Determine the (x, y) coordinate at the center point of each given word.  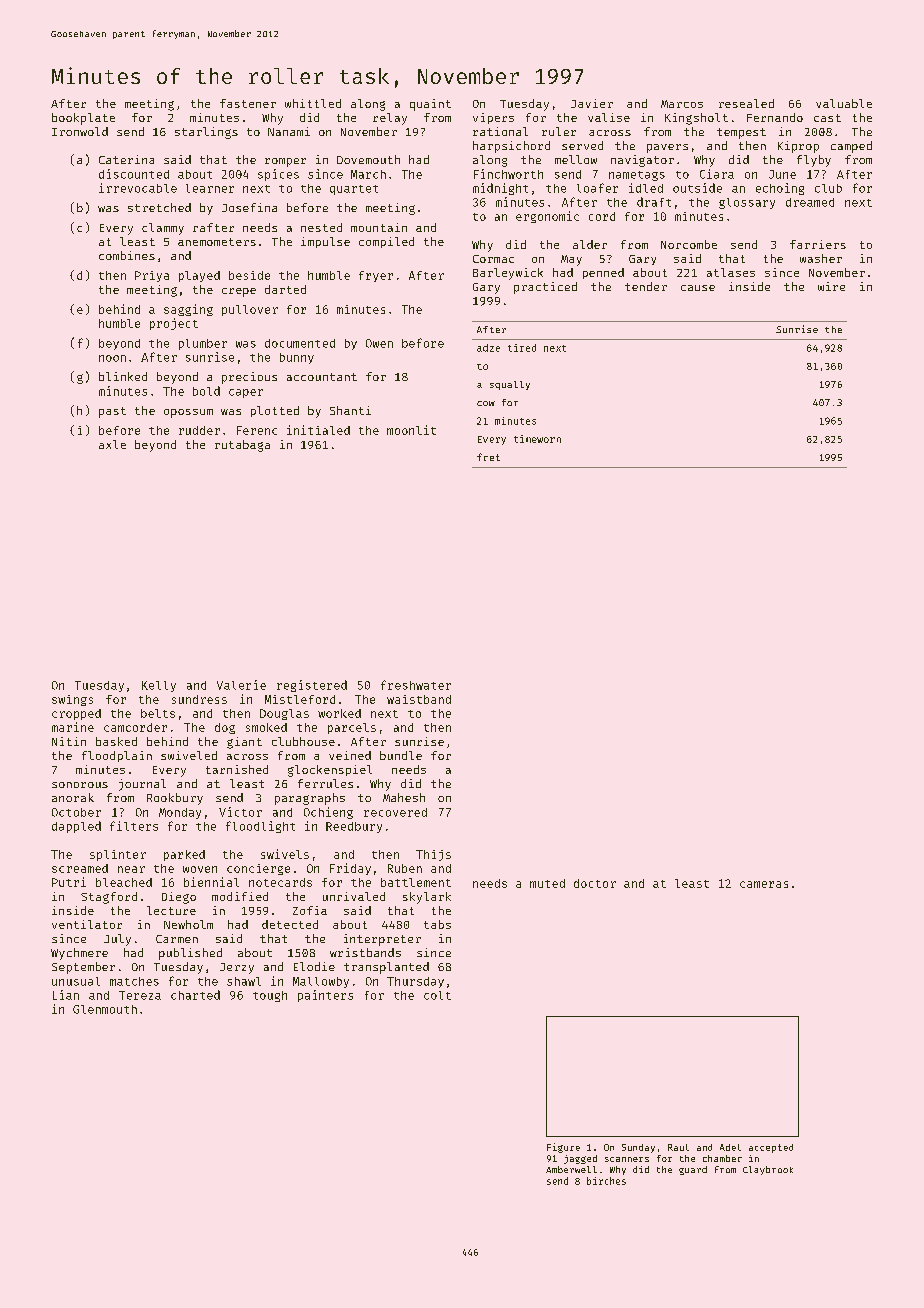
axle (112, 444)
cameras (764, 884)
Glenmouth (105, 1009)
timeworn (537, 439)
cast (827, 118)
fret (488, 457)
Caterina (126, 159)
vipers (493, 118)
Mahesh (404, 797)
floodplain (117, 756)
